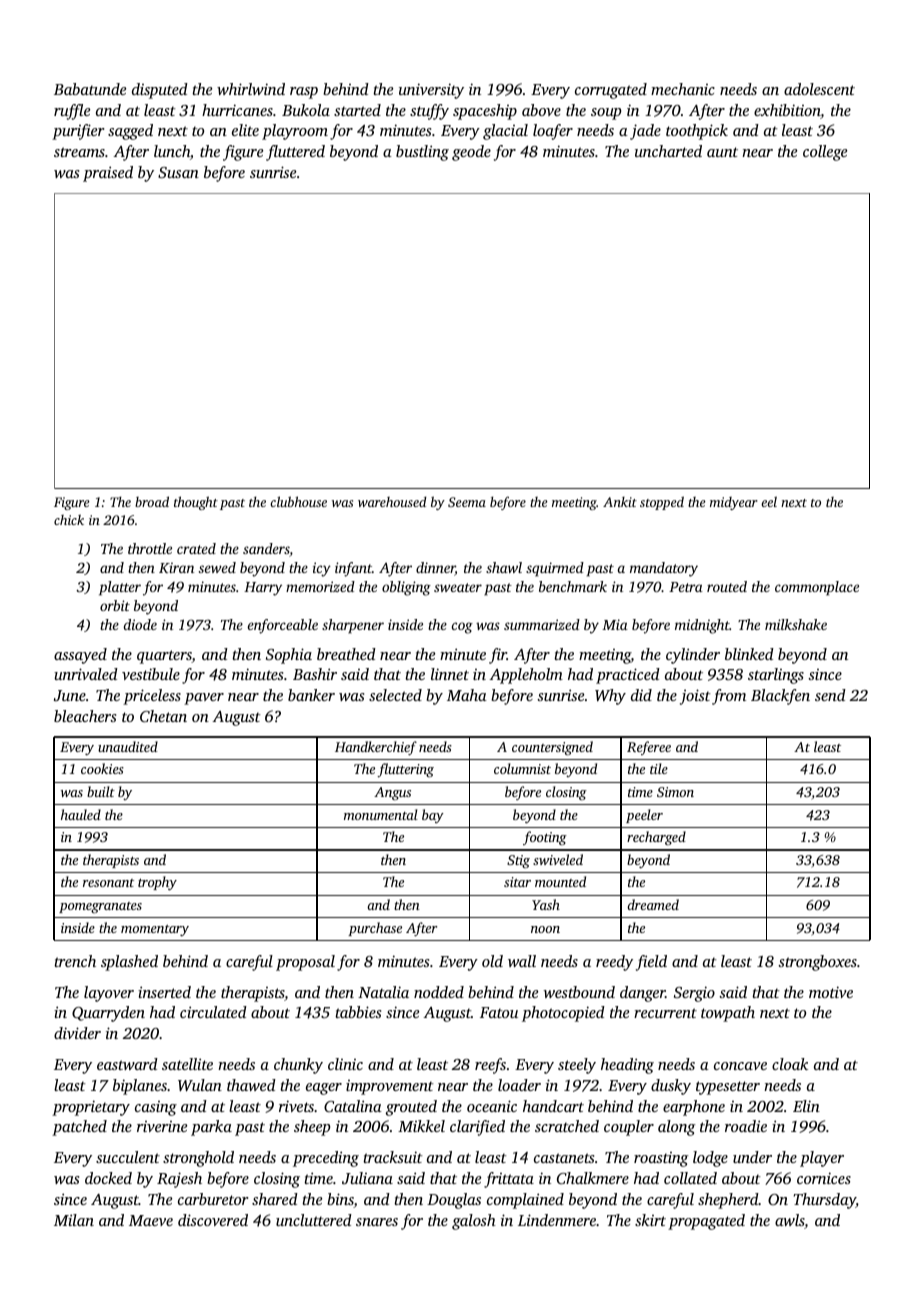  I want to click on warehoused, so click(392, 501).
